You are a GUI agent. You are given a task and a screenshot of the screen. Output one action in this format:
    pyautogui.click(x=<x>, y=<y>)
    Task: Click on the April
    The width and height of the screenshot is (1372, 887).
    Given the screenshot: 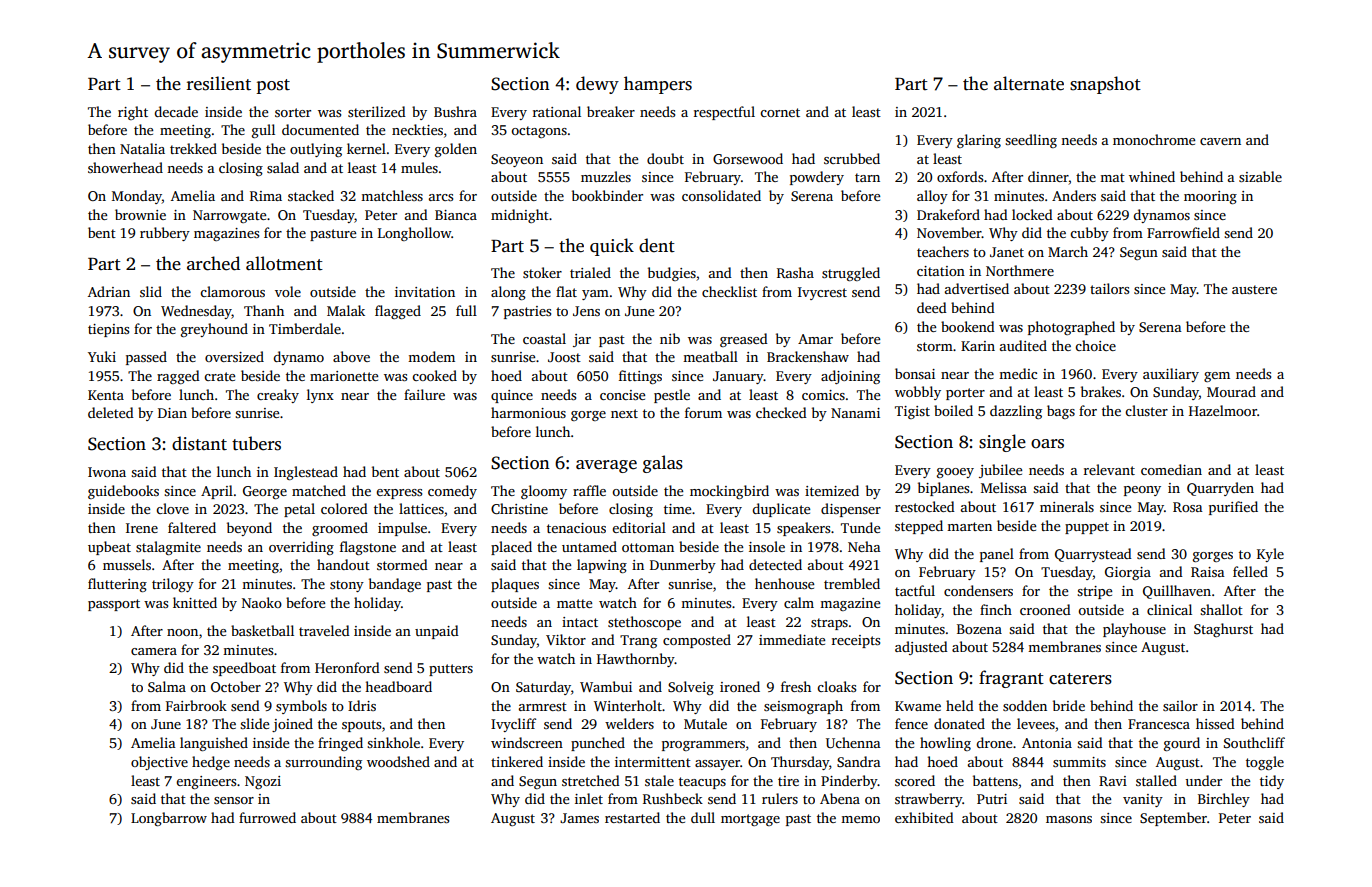 What is the action you would take?
    pyautogui.click(x=217, y=492)
